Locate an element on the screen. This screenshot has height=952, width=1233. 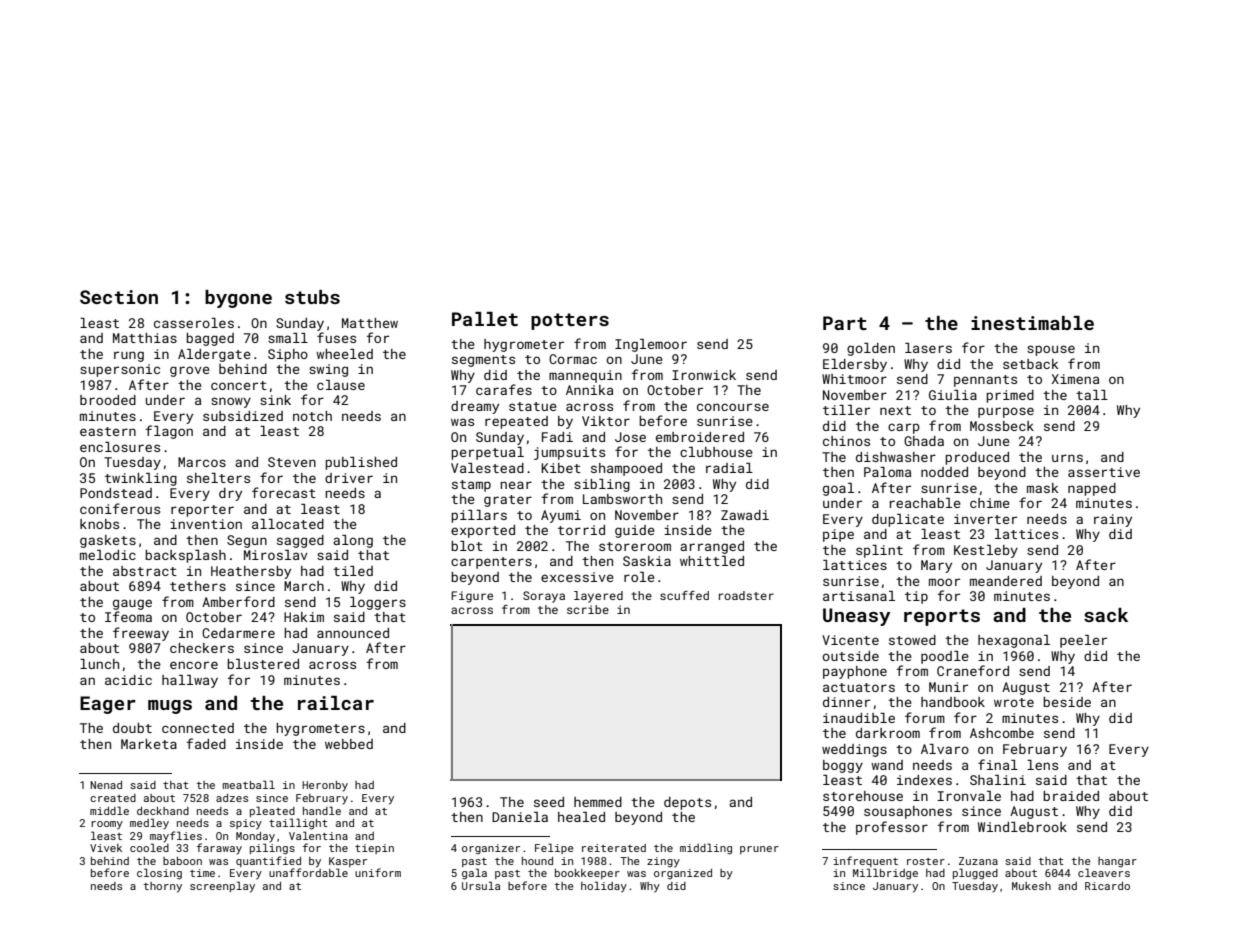
carafes is located at coordinates (504, 389).
